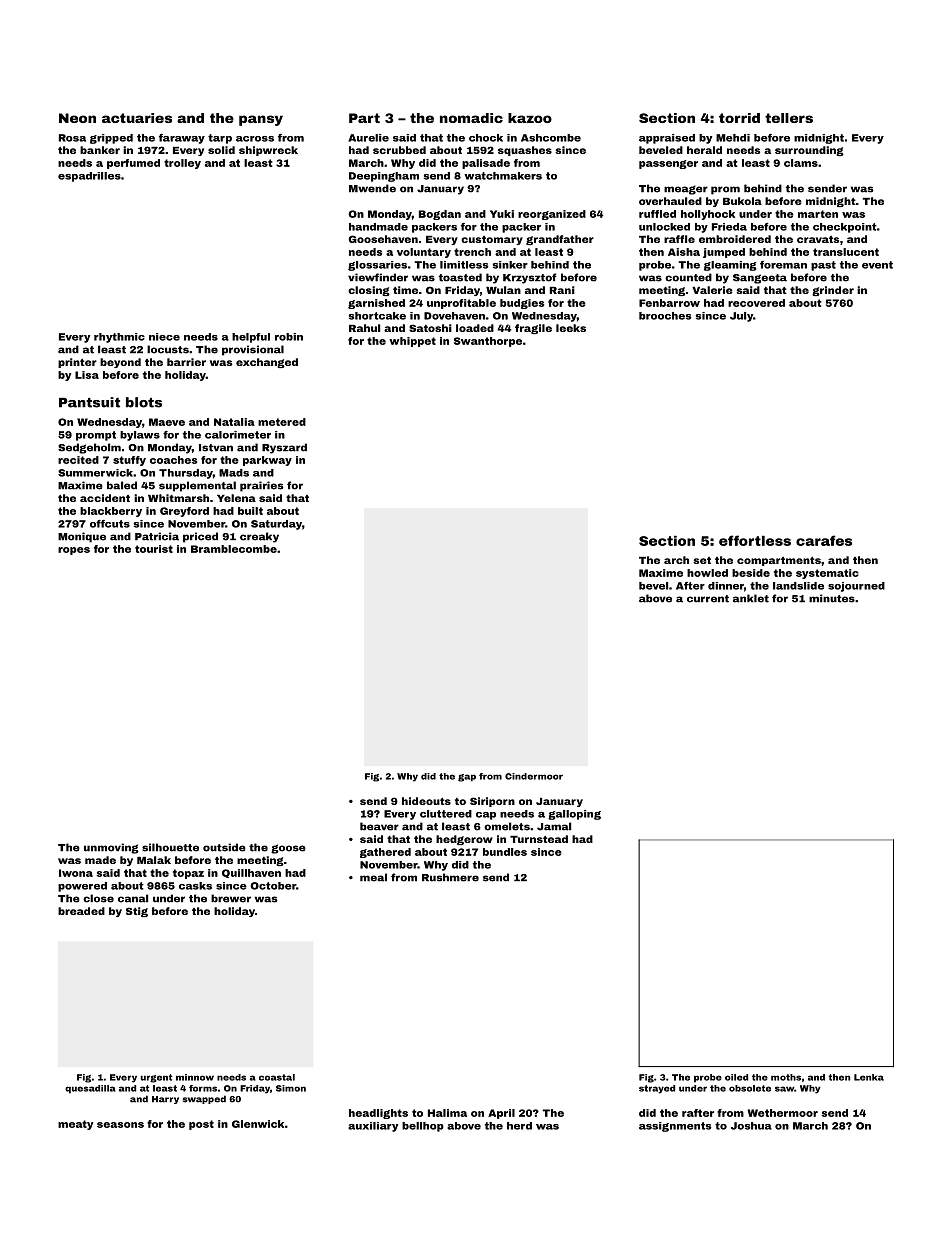 The height and width of the page is (1233, 952). What do you see at coordinates (273, 886) in the page?
I see `October` at bounding box center [273, 886].
